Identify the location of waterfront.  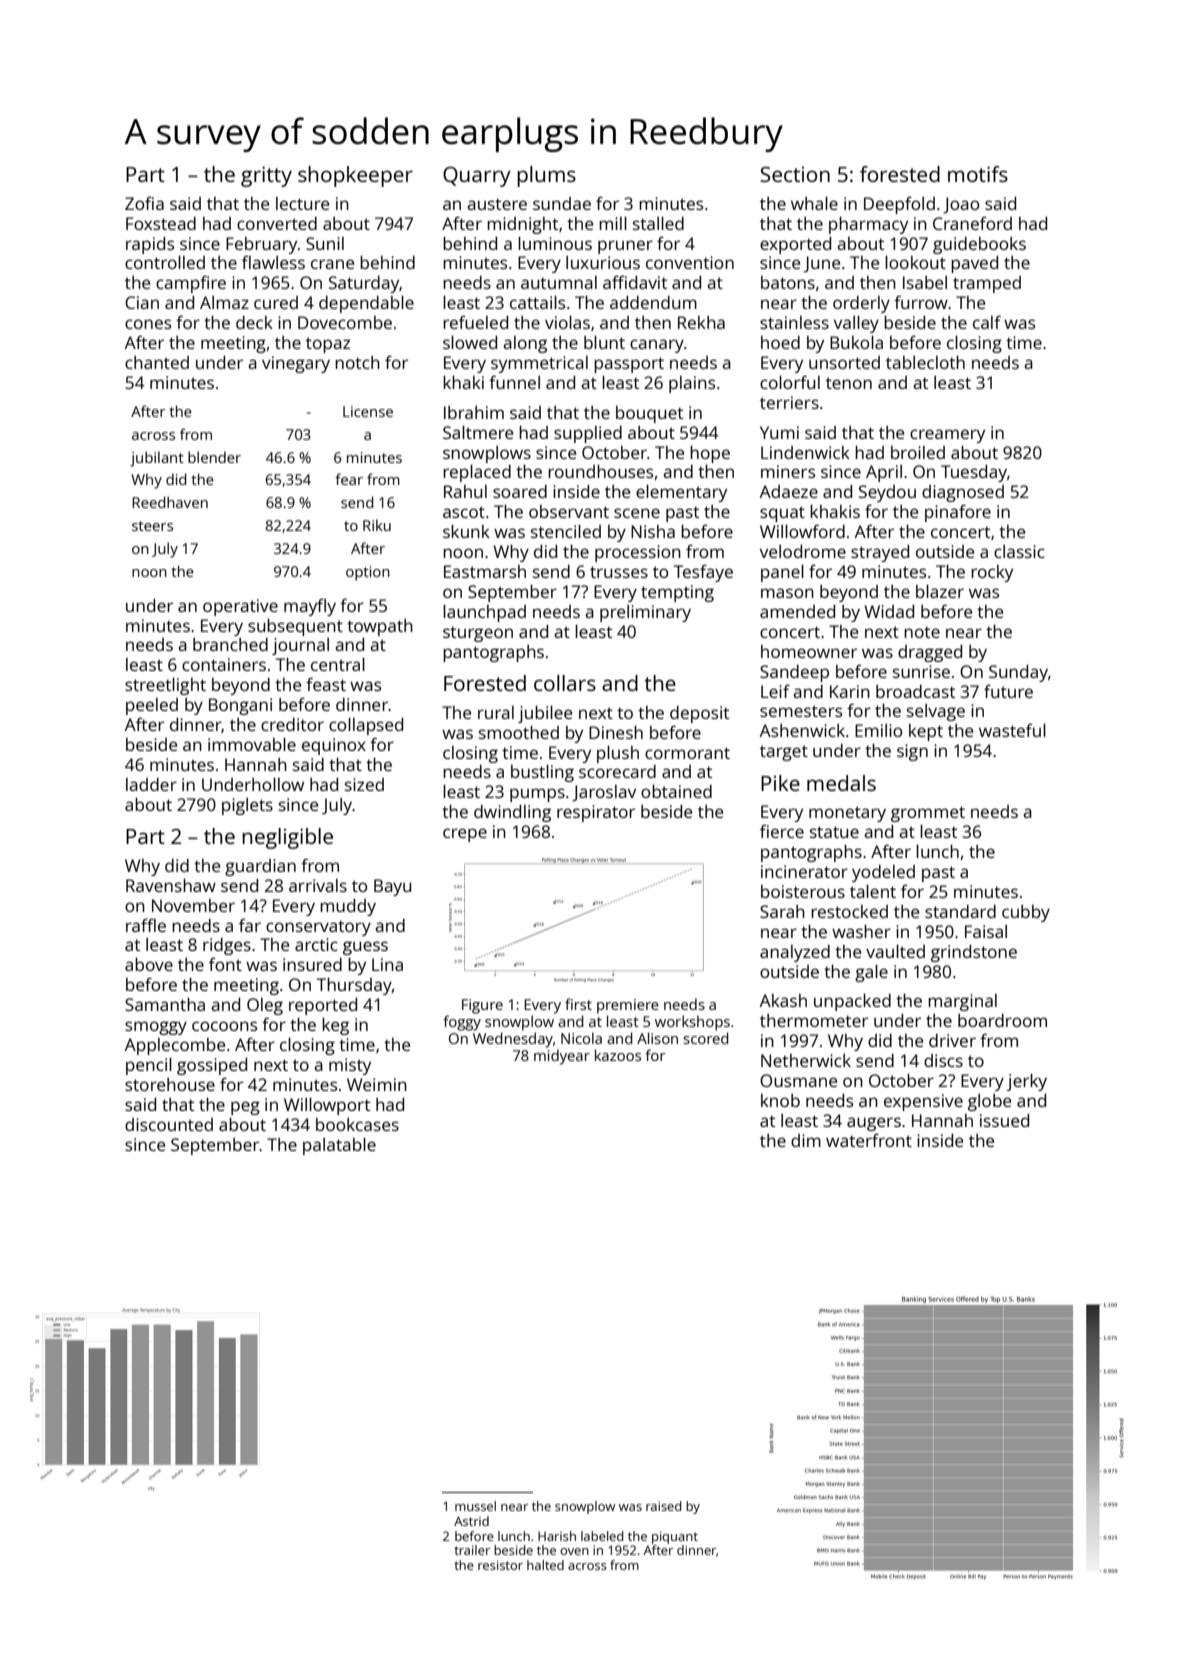
(869, 1140).
